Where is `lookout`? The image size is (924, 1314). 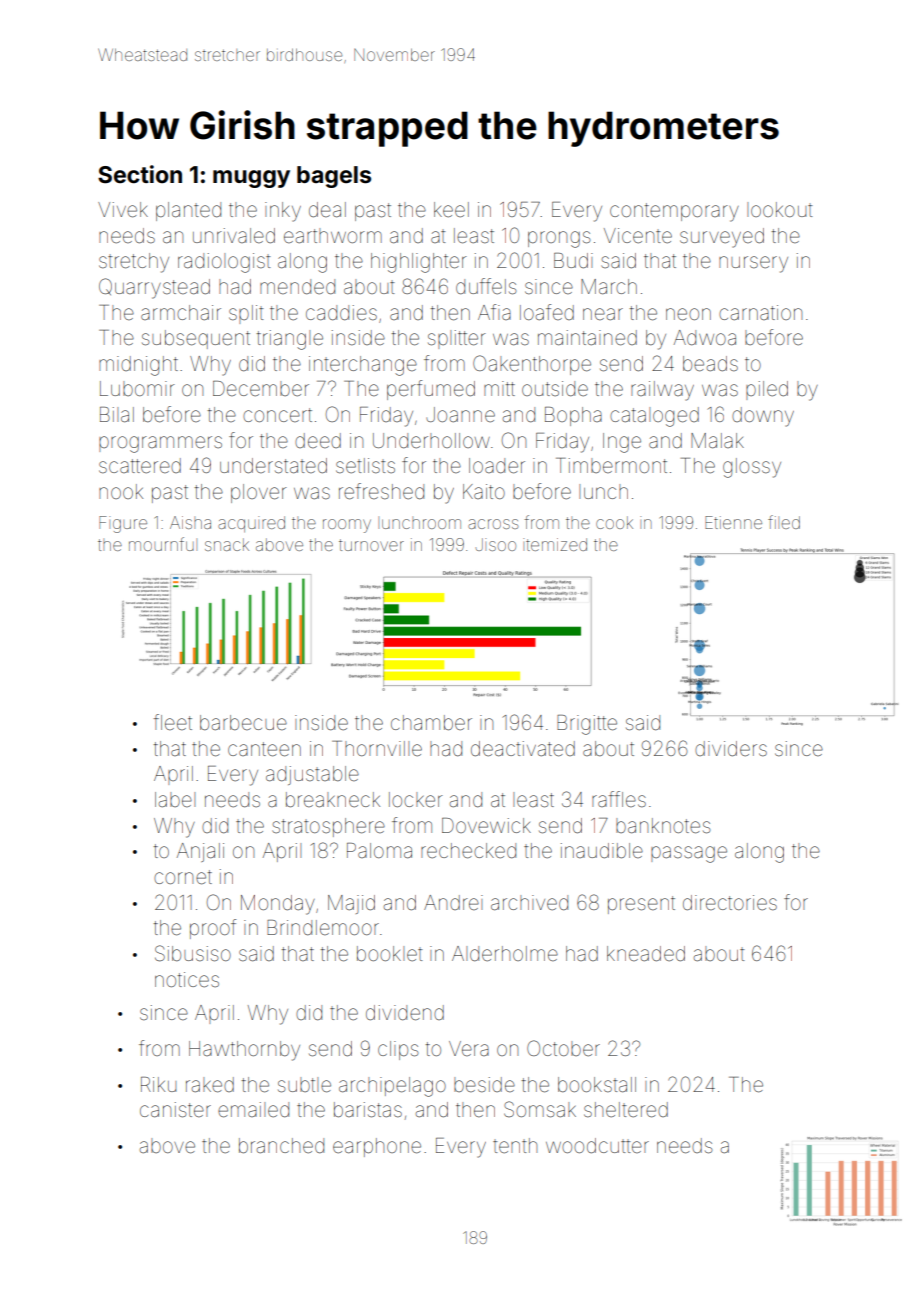 lookout is located at coordinates (780, 209).
